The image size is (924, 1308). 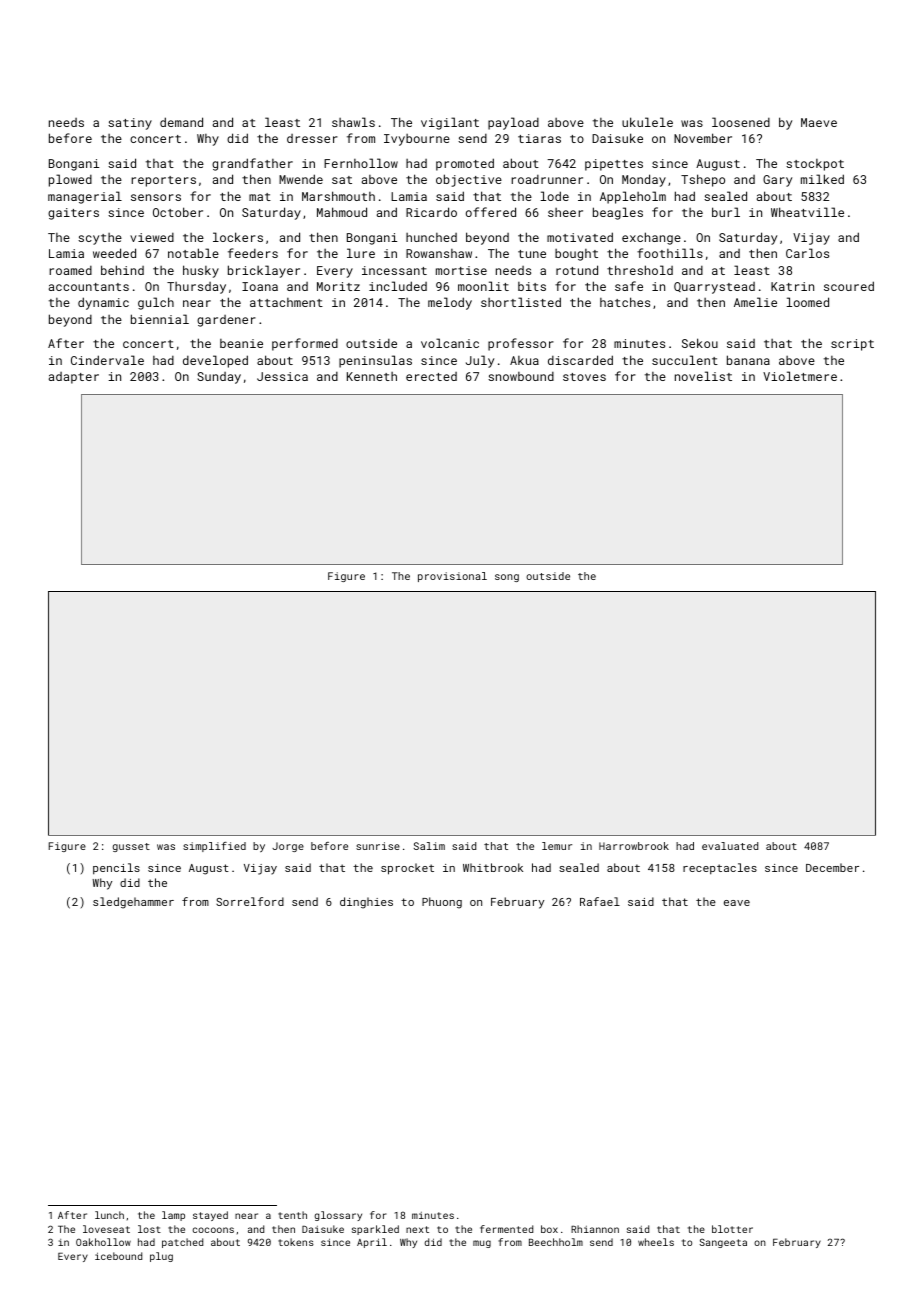 What do you see at coordinates (250, 901) in the screenshot?
I see `Sorrelford` at bounding box center [250, 901].
